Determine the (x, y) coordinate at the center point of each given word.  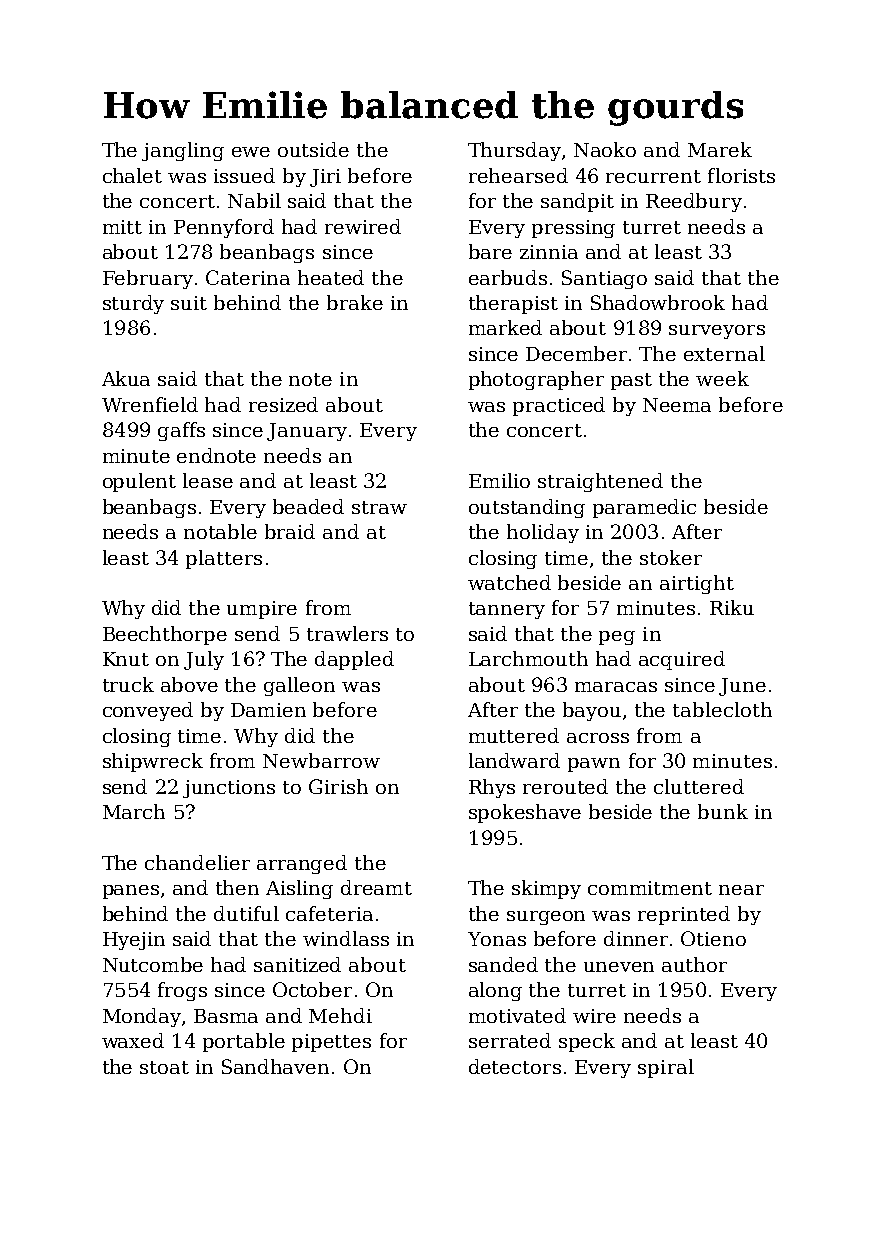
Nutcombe (153, 964)
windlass (346, 938)
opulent (139, 482)
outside (313, 149)
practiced (559, 406)
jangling (183, 151)
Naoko (605, 149)
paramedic (644, 508)
